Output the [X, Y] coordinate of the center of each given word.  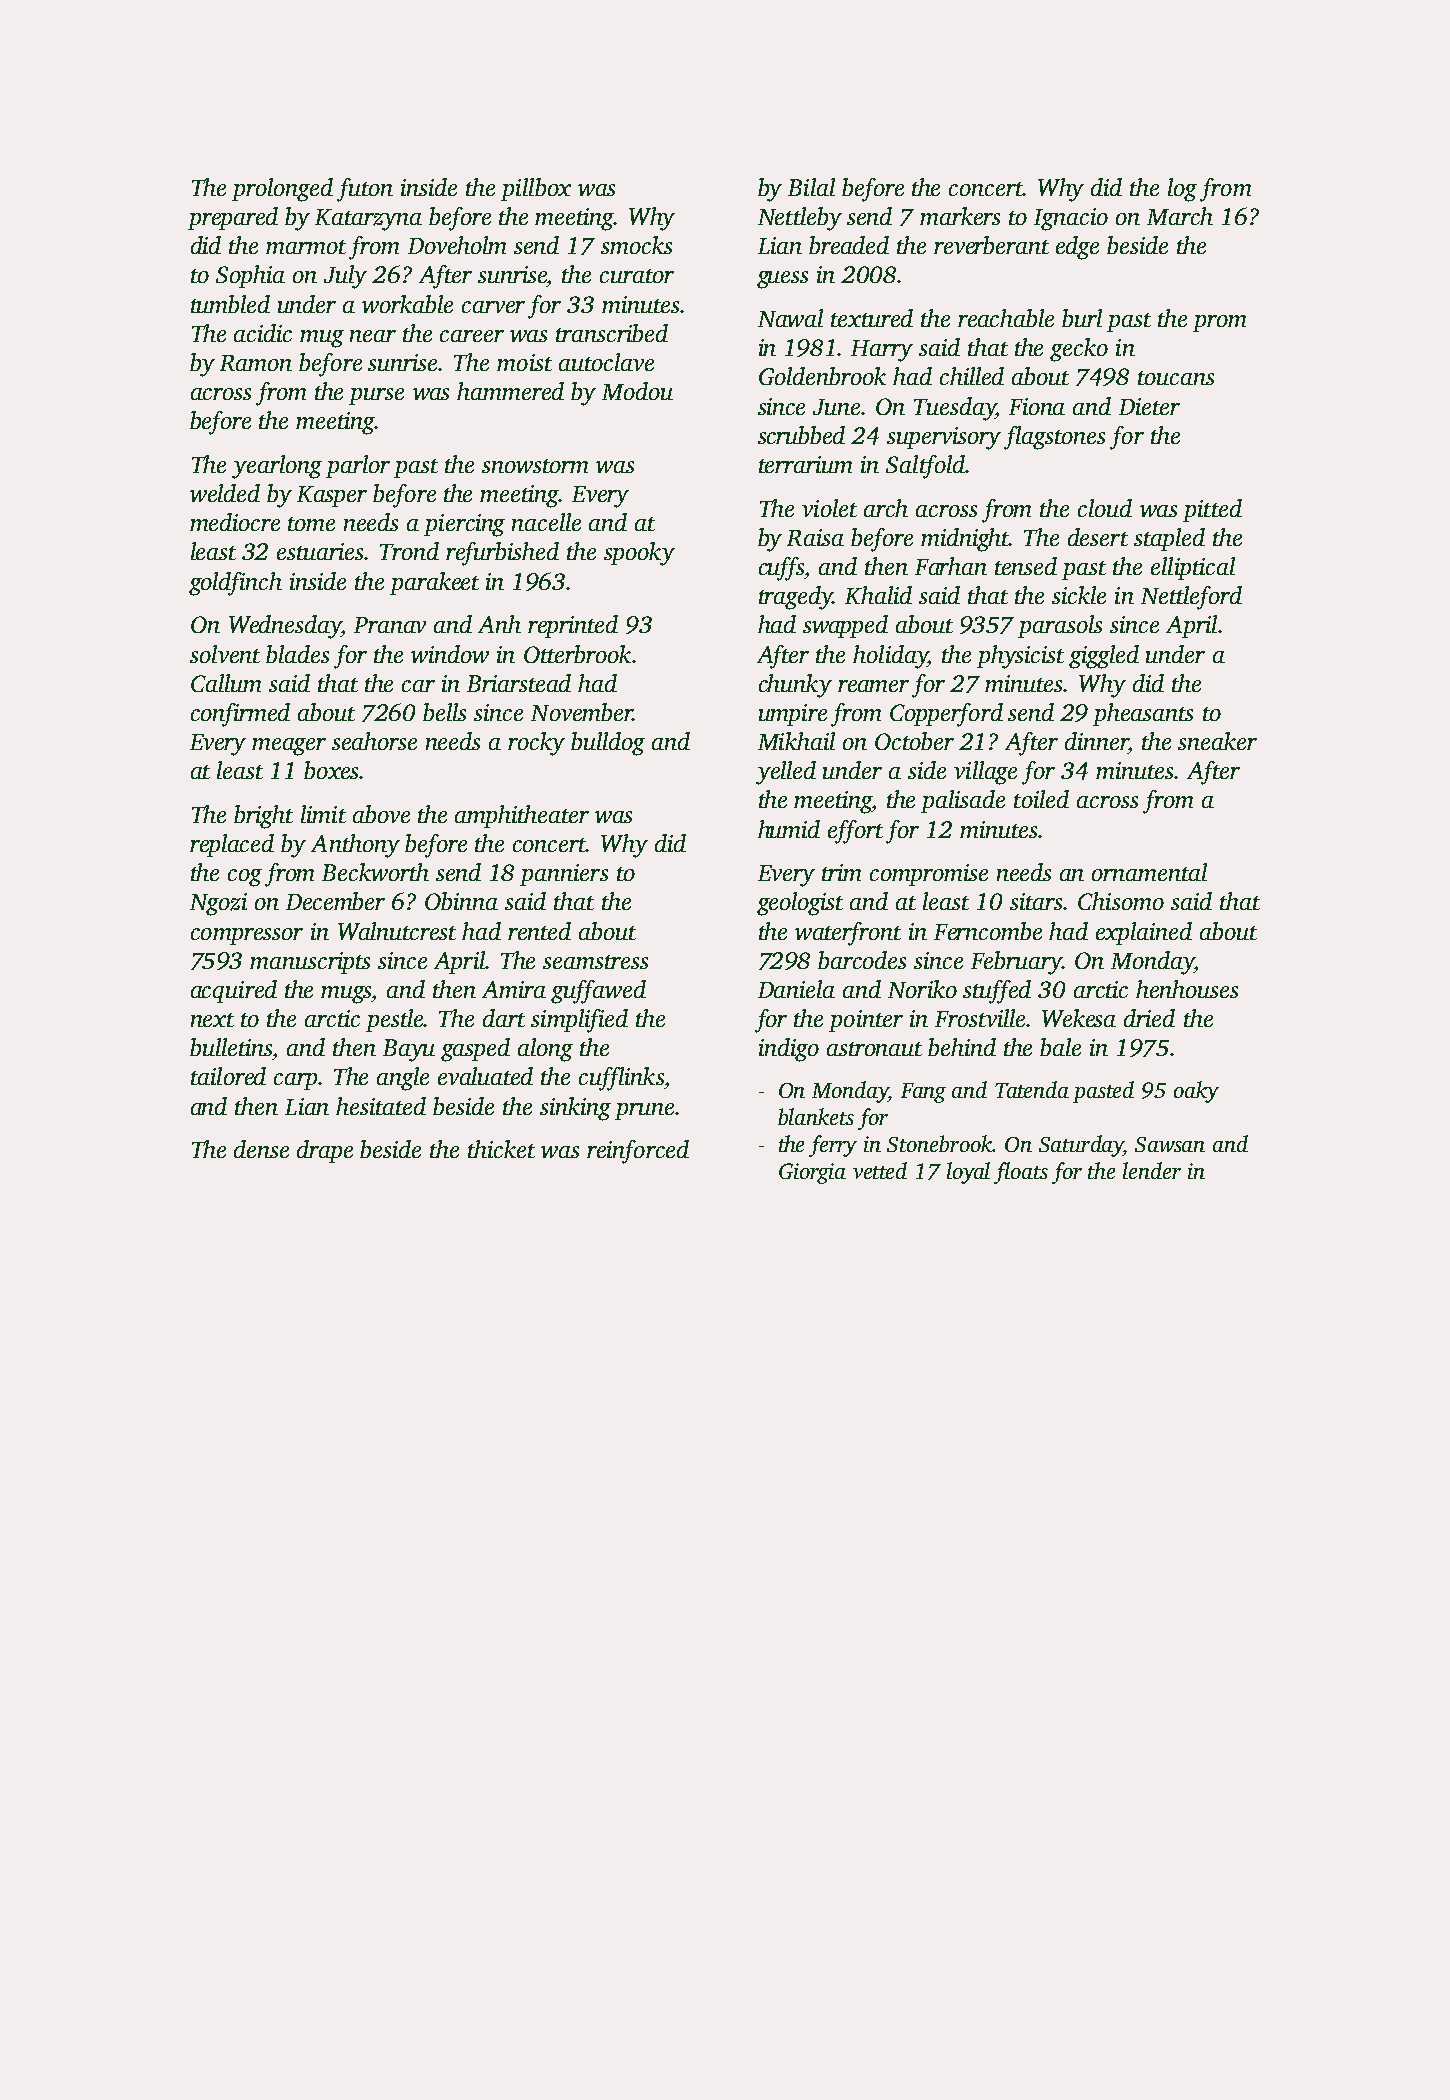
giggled [1104, 657]
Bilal [811, 187]
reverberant [991, 245]
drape [325, 1151]
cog [245, 878]
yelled [786, 773]
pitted [1212, 510]
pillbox [536, 189]
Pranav [390, 625]
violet [829, 508]
